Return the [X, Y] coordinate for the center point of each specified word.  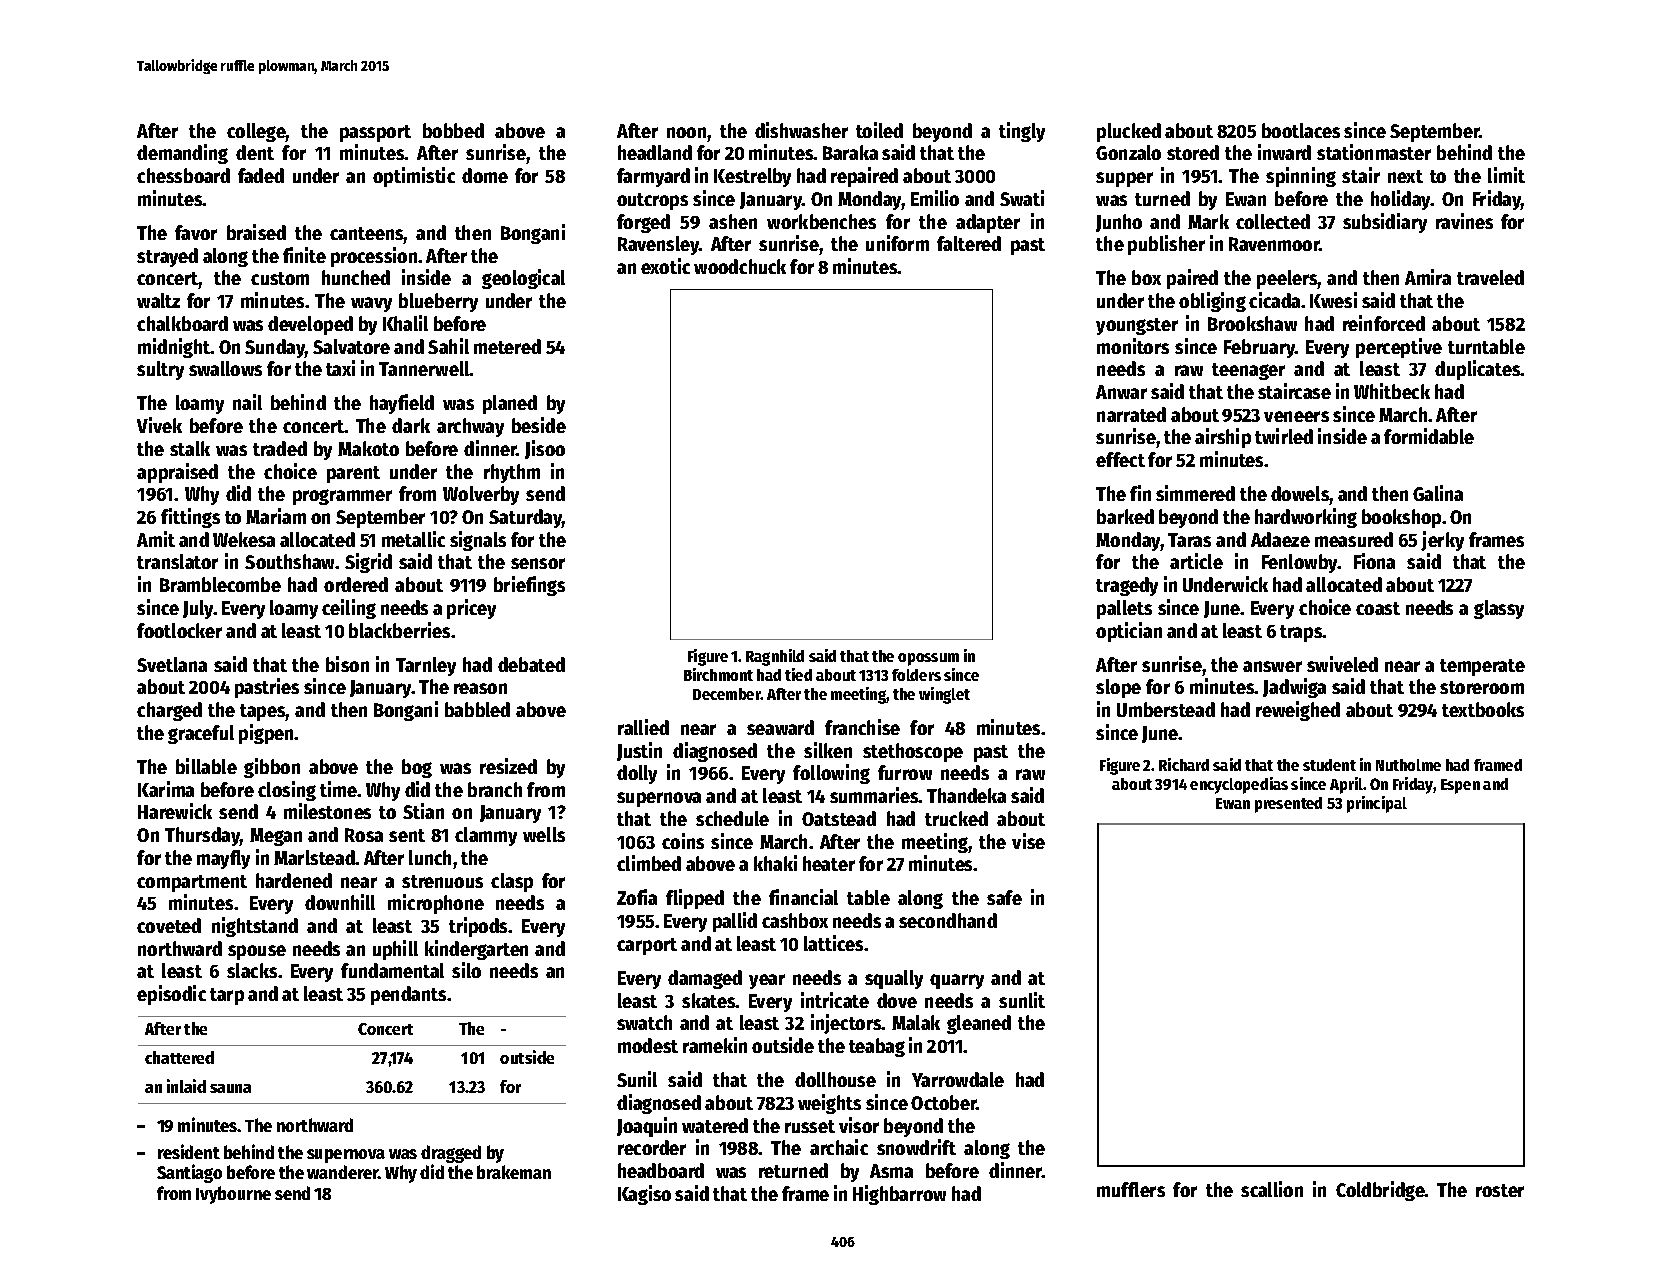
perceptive [1399, 348]
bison [347, 664]
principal [1377, 804]
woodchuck [740, 266]
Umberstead [1166, 709]
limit [1506, 175]
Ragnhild [775, 657]
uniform [897, 243]
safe [1004, 897]
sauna [230, 1088]
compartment [192, 883]
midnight [174, 348]
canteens [367, 233]
